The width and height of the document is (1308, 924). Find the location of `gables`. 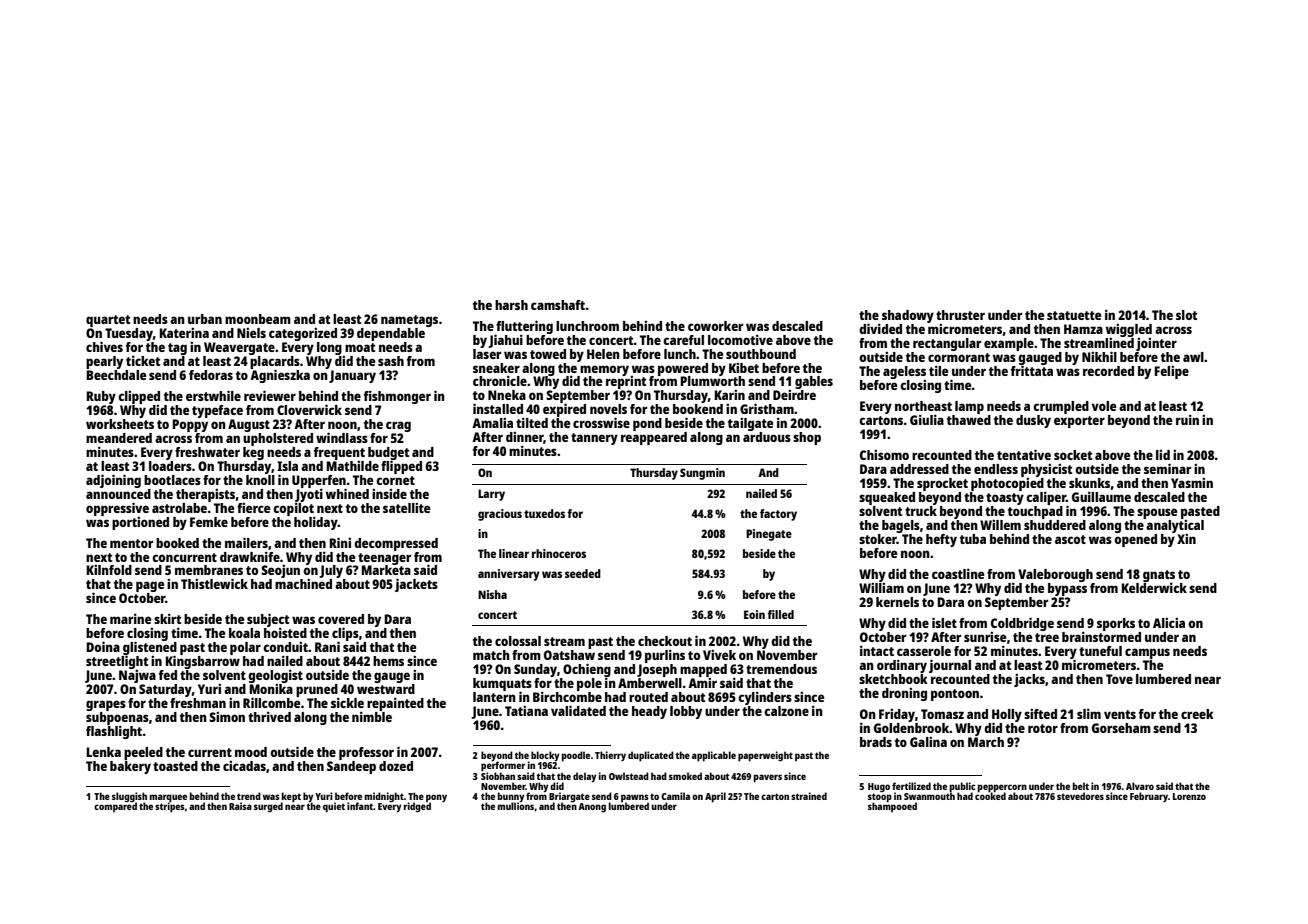

gables is located at coordinates (814, 382).
